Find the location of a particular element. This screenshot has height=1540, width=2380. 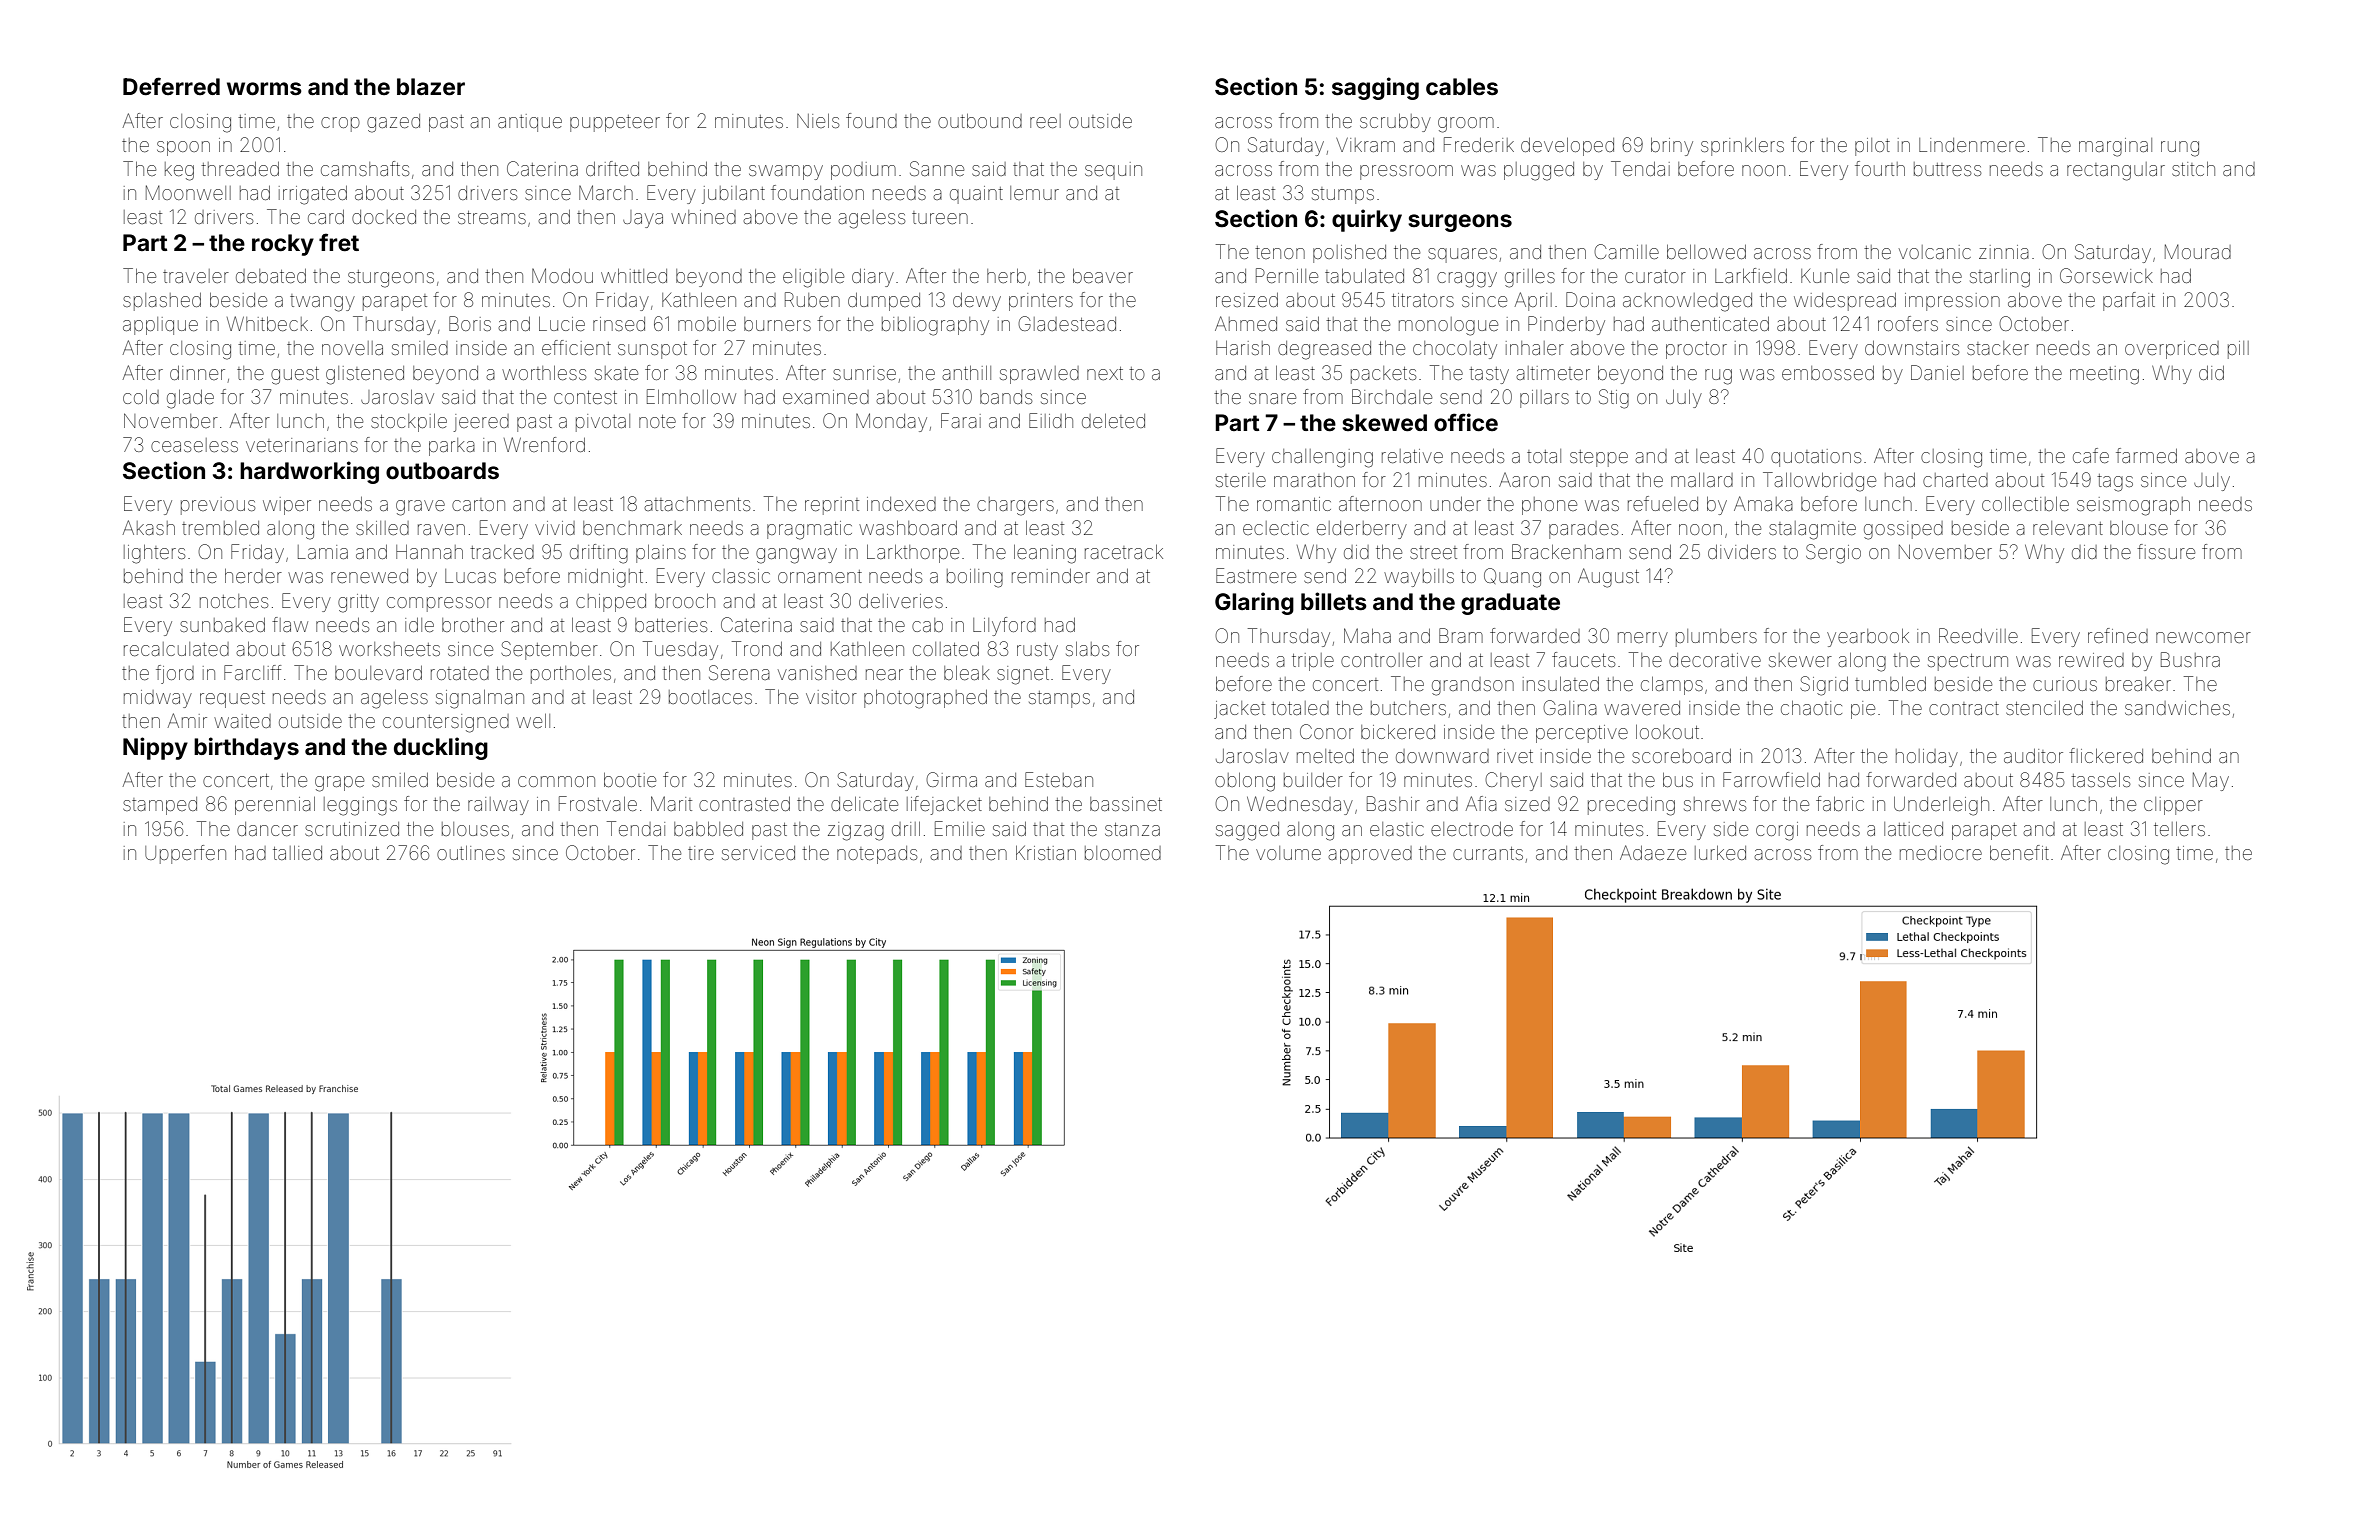

grandson is located at coordinates (1473, 686).
